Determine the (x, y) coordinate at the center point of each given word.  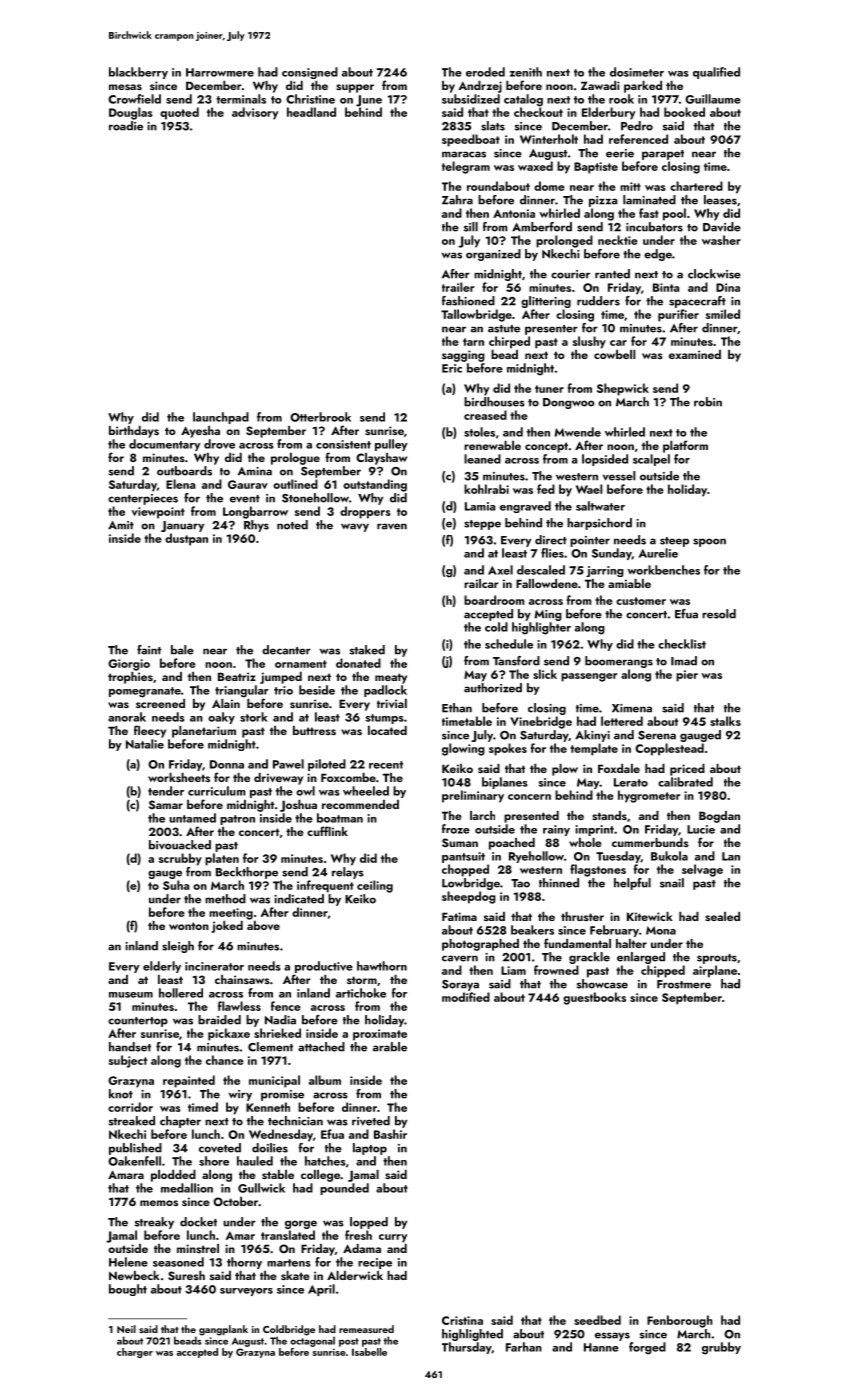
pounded (344, 1189)
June (369, 101)
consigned (310, 73)
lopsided (605, 460)
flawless (239, 1006)
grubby (721, 1348)
